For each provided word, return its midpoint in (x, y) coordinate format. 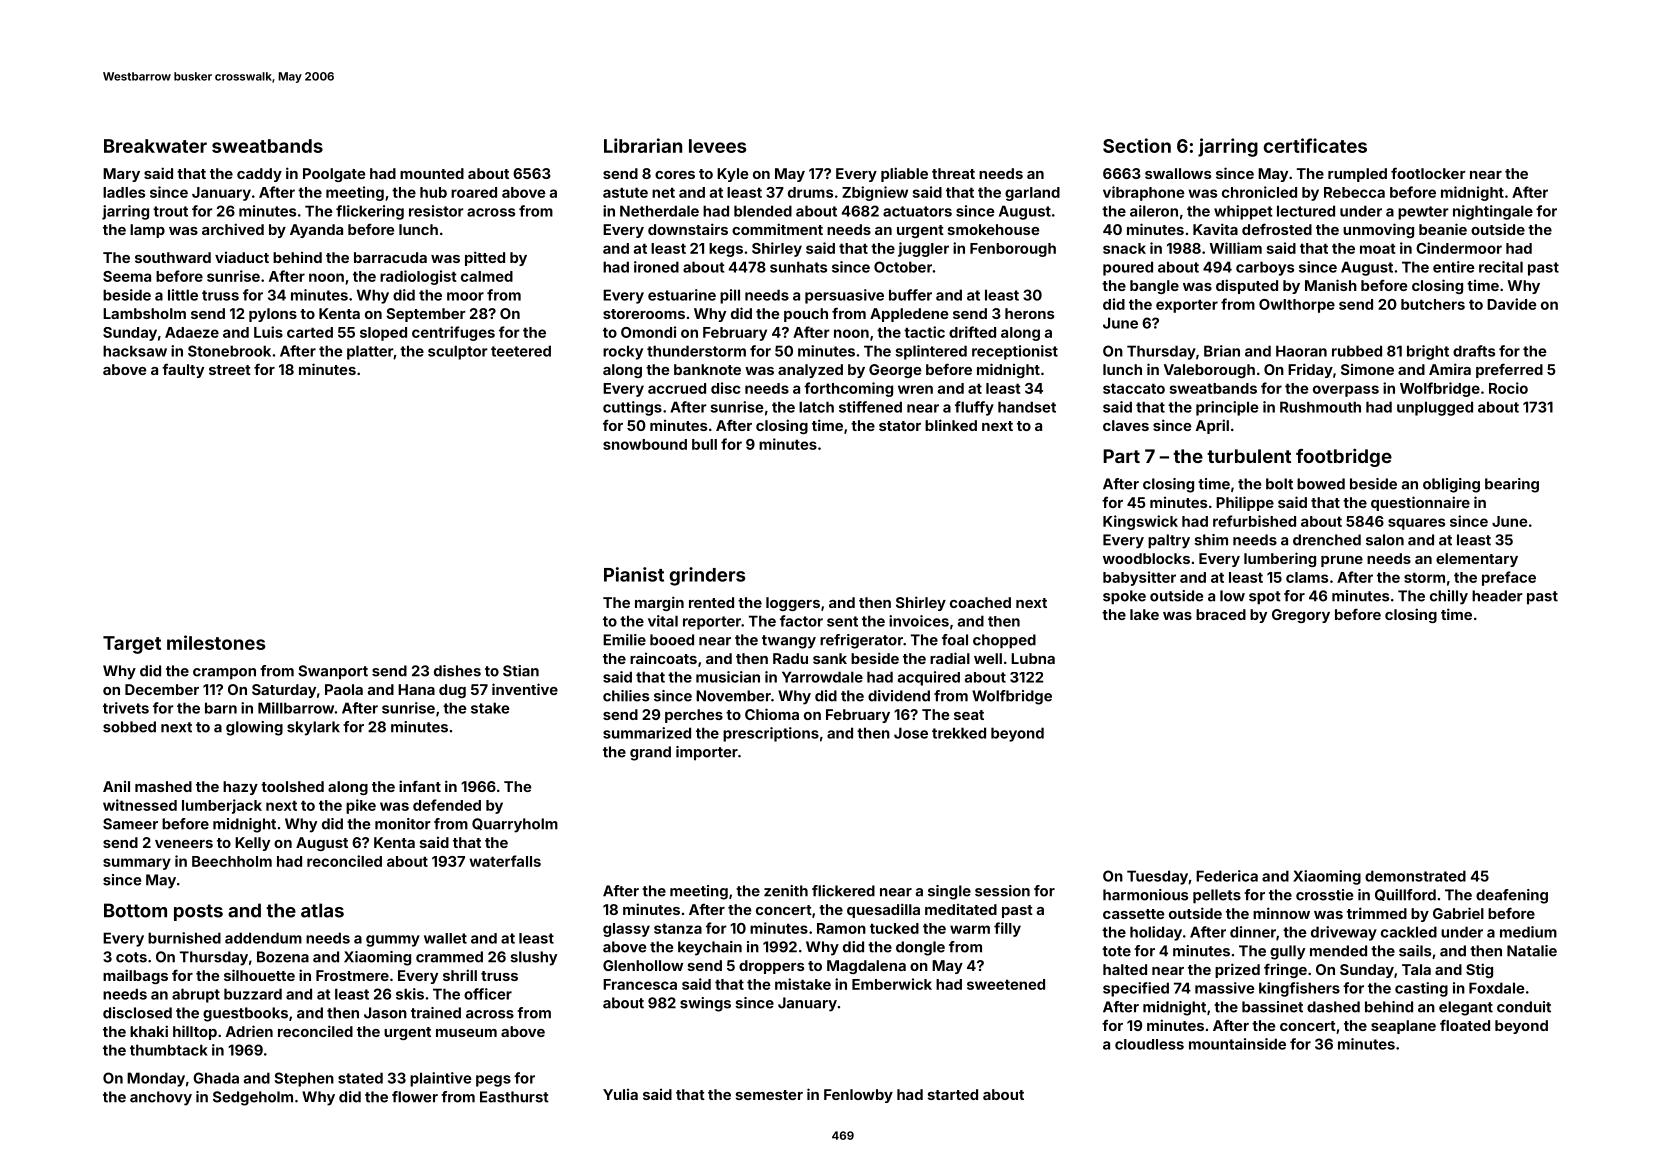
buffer (910, 295)
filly (1007, 929)
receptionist (1015, 352)
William (1236, 248)
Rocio (1508, 388)
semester (769, 1095)
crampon (224, 674)
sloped (383, 334)
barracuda (390, 257)
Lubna (1033, 658)
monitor (403, 824)
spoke (1124, 597)
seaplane (1403, 1027)
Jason (385, 1013)
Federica (1227, 876)
